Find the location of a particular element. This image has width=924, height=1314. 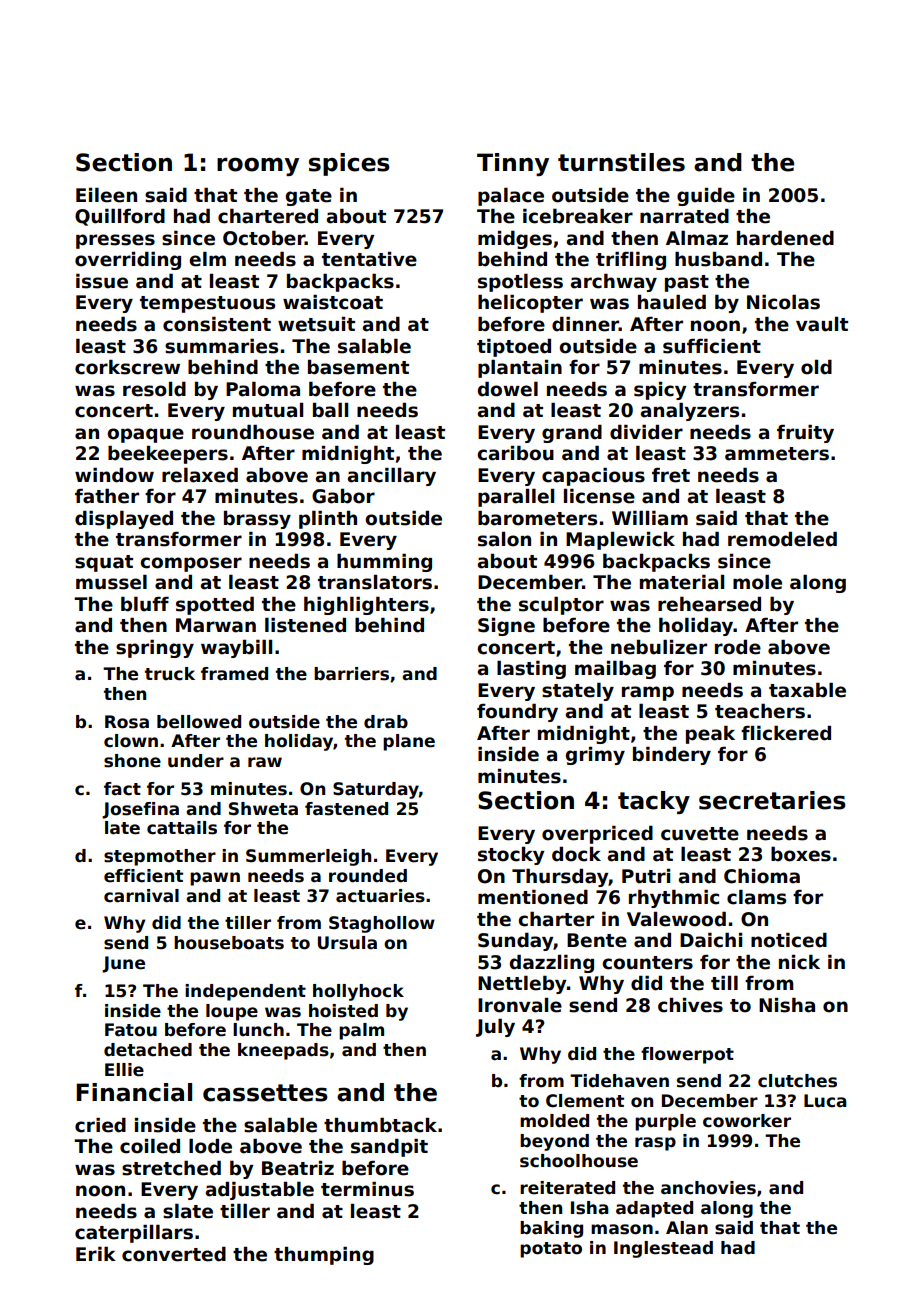

potato is located at coordinates (551, 1250).
